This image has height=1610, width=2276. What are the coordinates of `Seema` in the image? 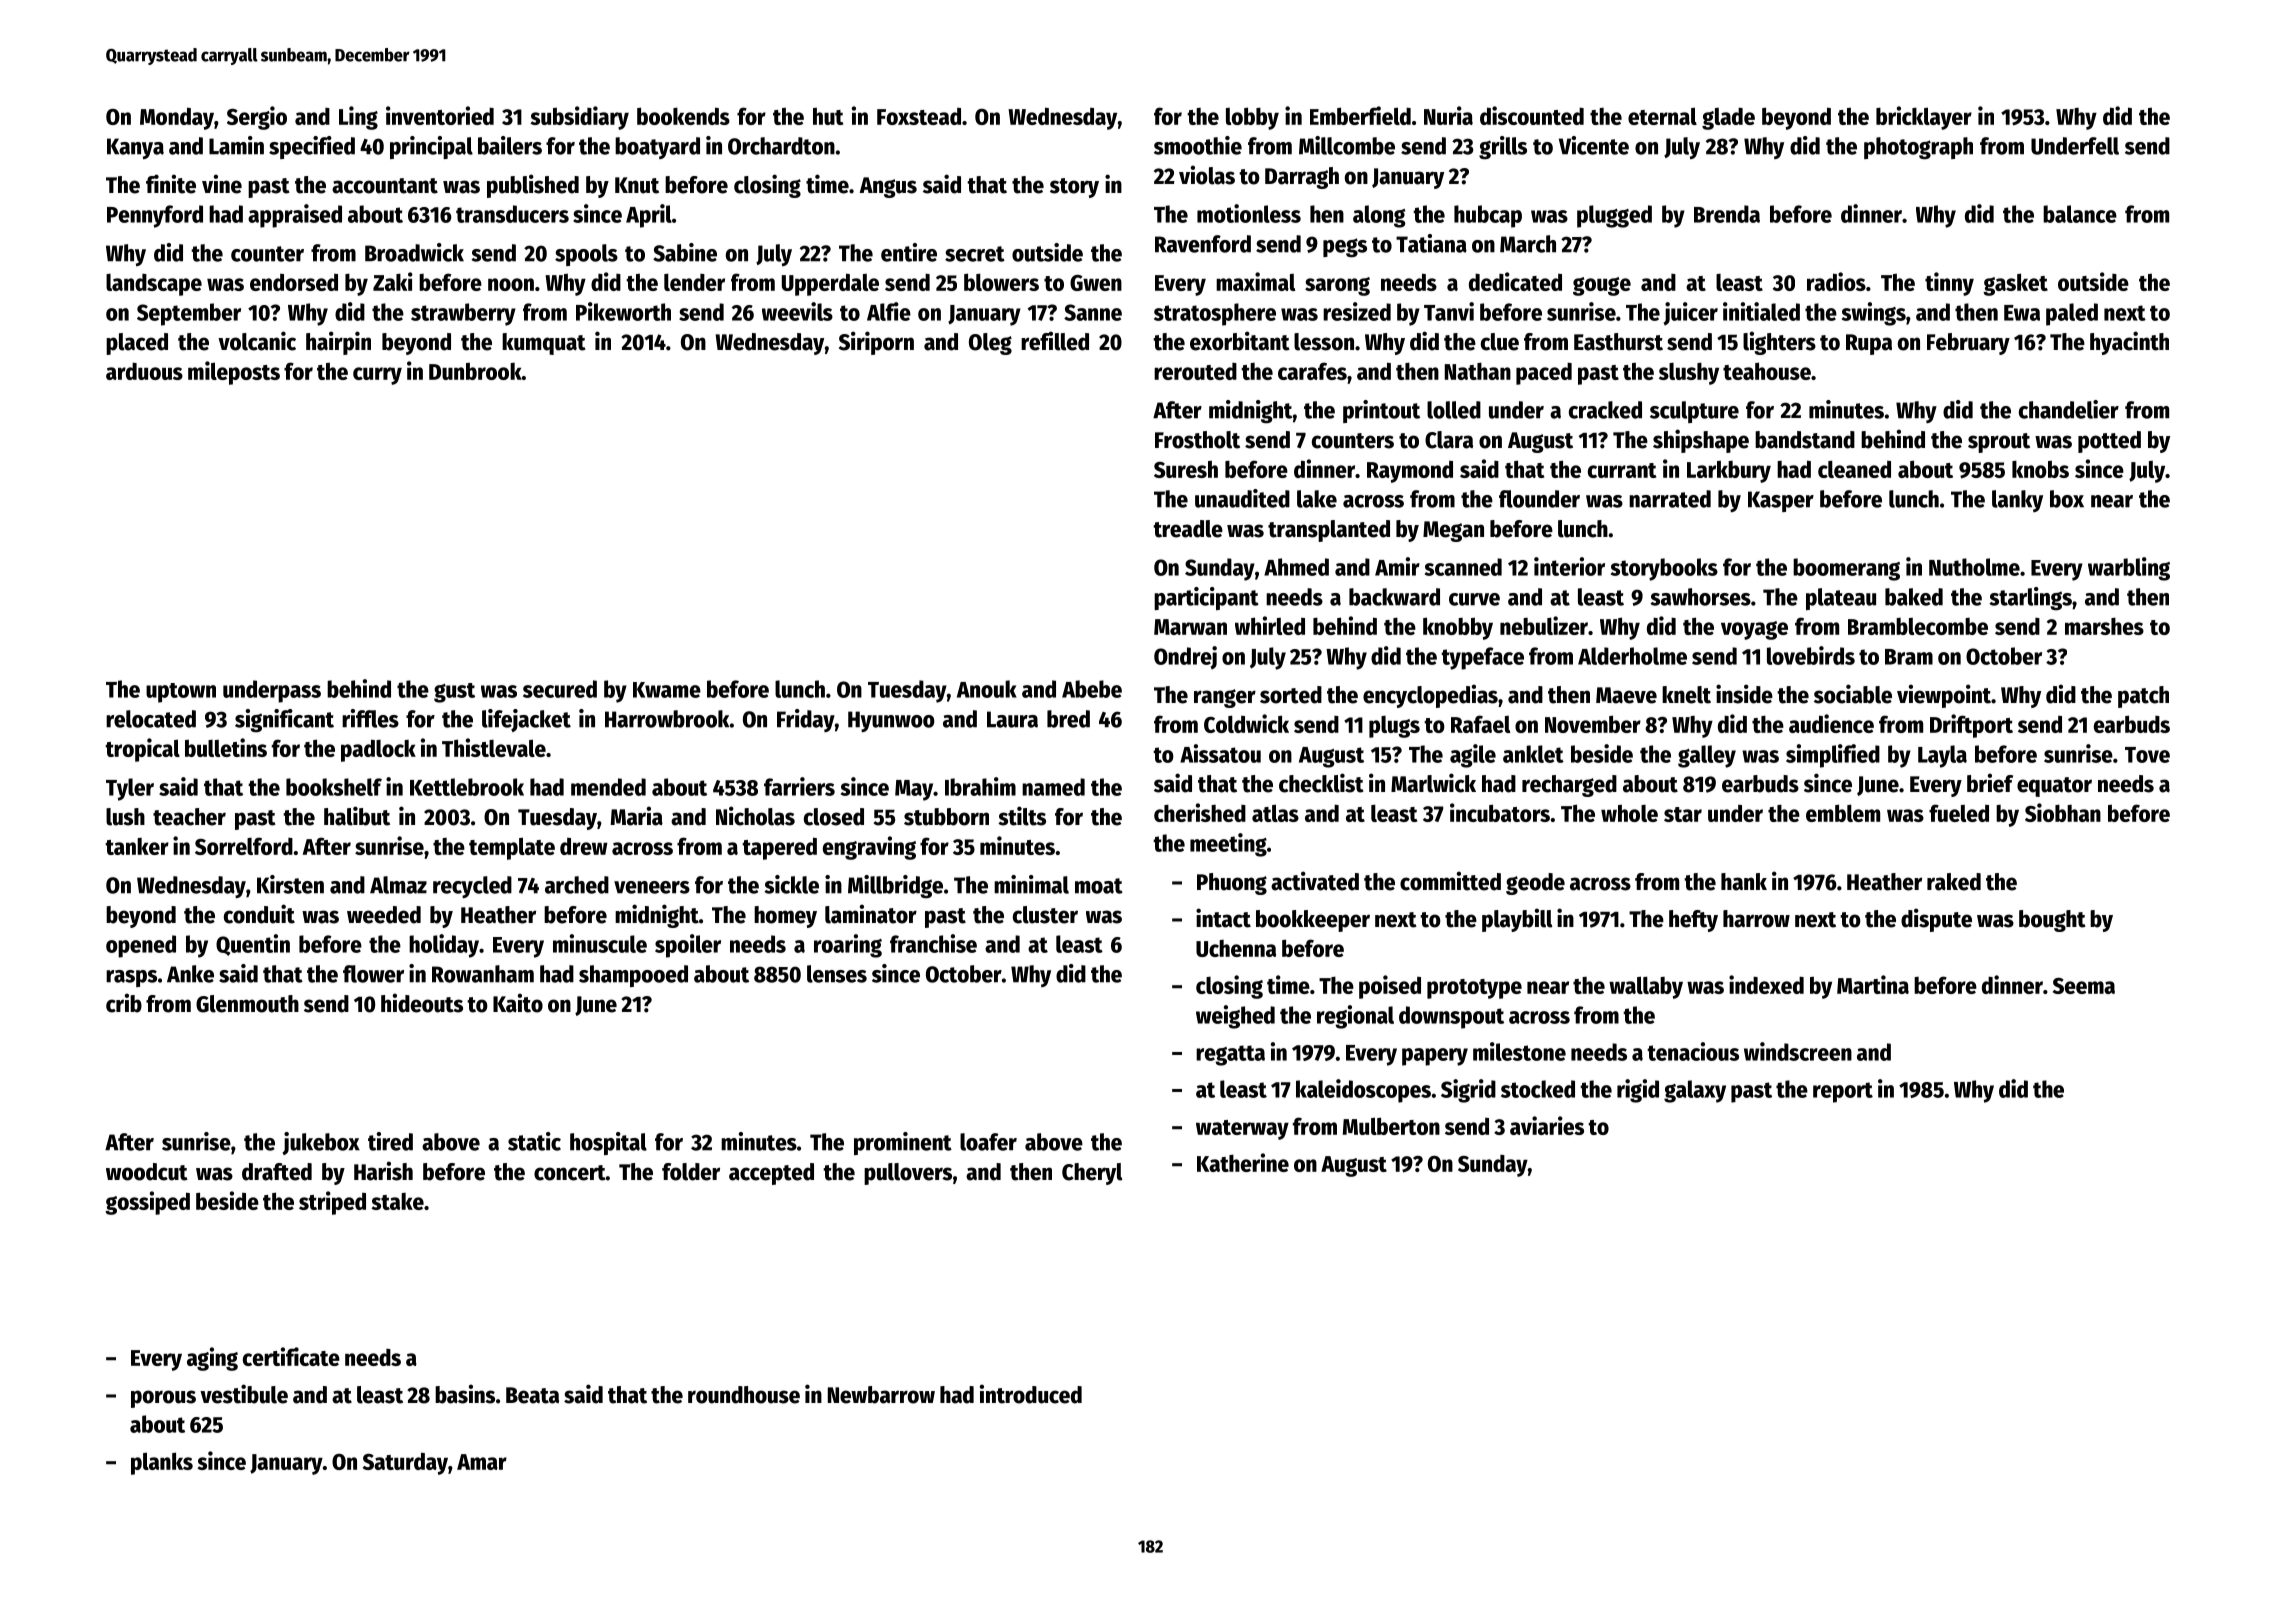 It's located at (2084, 986).
